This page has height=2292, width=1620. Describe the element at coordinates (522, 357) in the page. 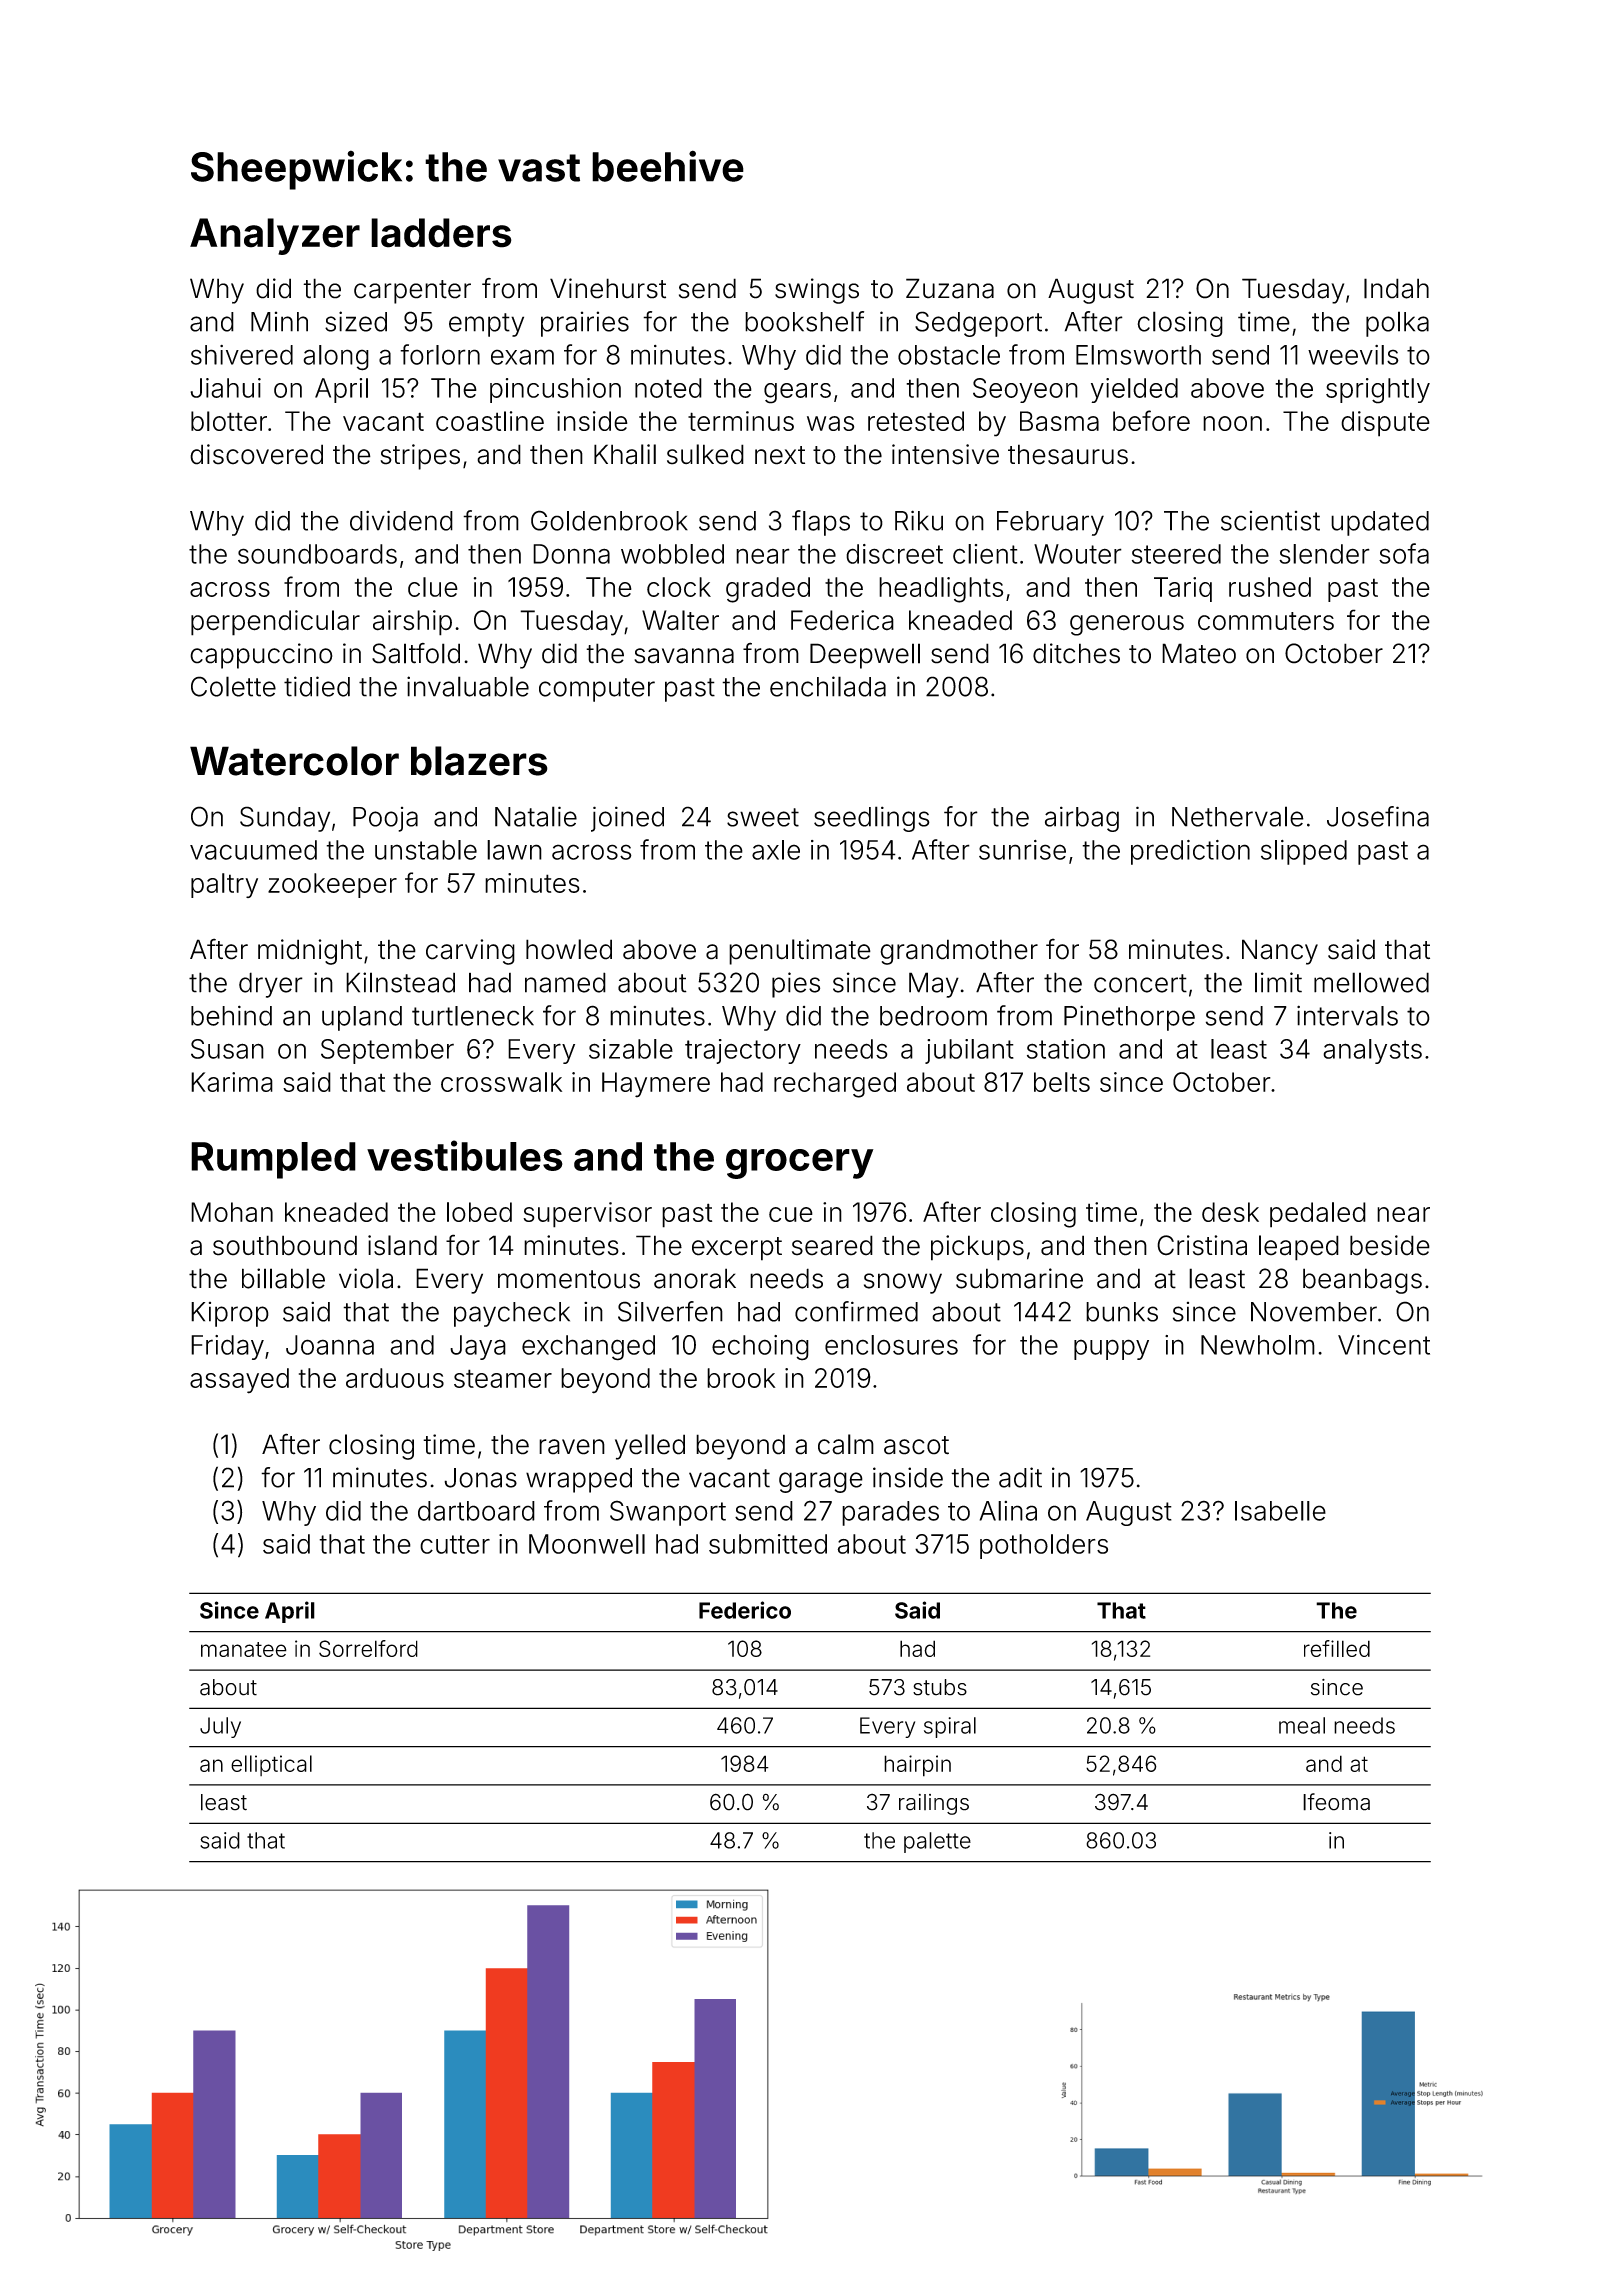

I see `exam` at that location.
